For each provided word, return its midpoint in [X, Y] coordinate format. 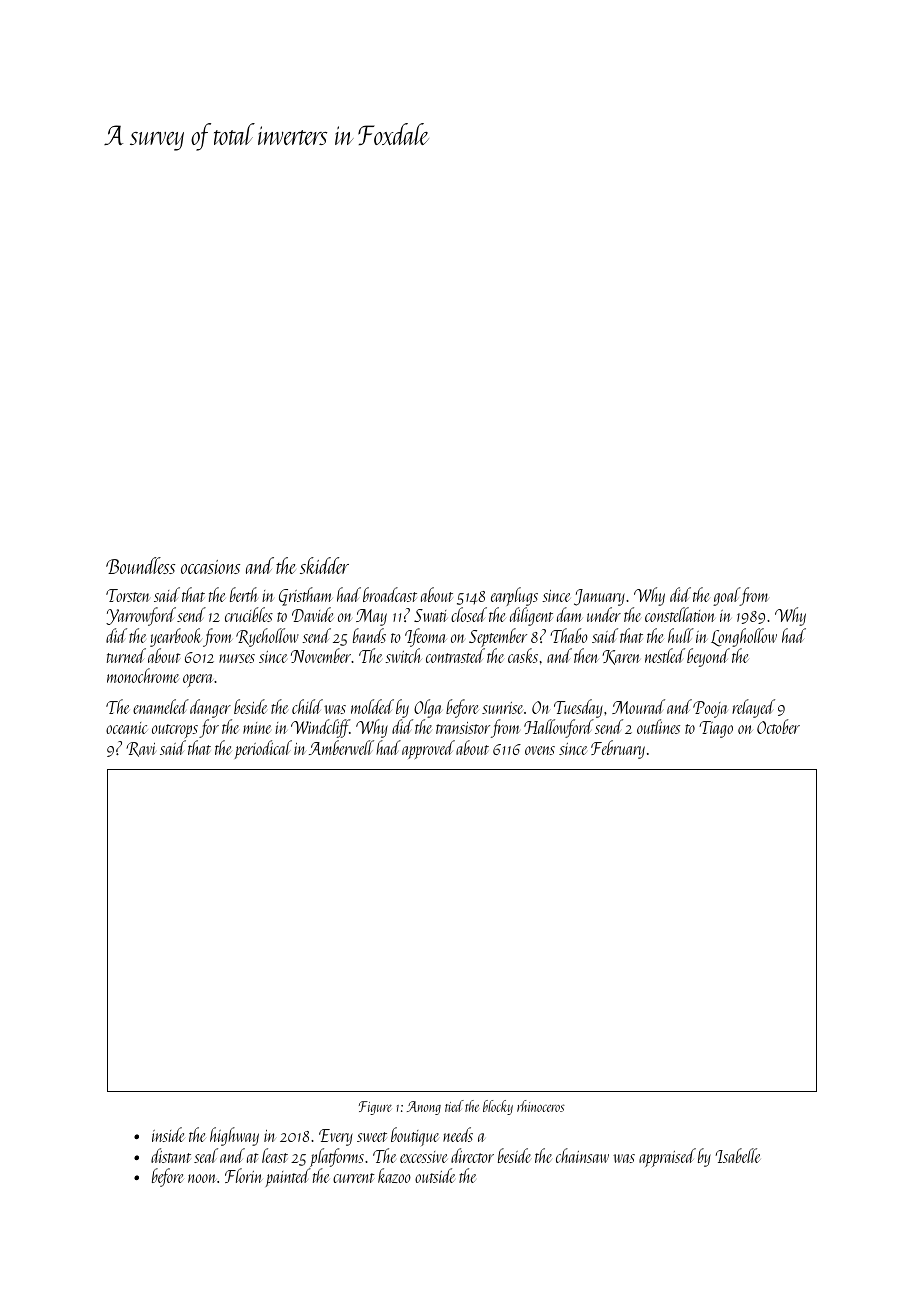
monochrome [143, 675]
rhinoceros [541, 1106]
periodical [263, 749]
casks [523, 655]
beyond [708, 657]
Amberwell [341, 747]
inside [168, 1134]
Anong [424, 1108]
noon [202, 1178]
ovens [540, 750]
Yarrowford [141, 616]
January [599, 597]
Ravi [141, 749]
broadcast [390, 594]
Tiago [716, 729]
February [618, 749]
